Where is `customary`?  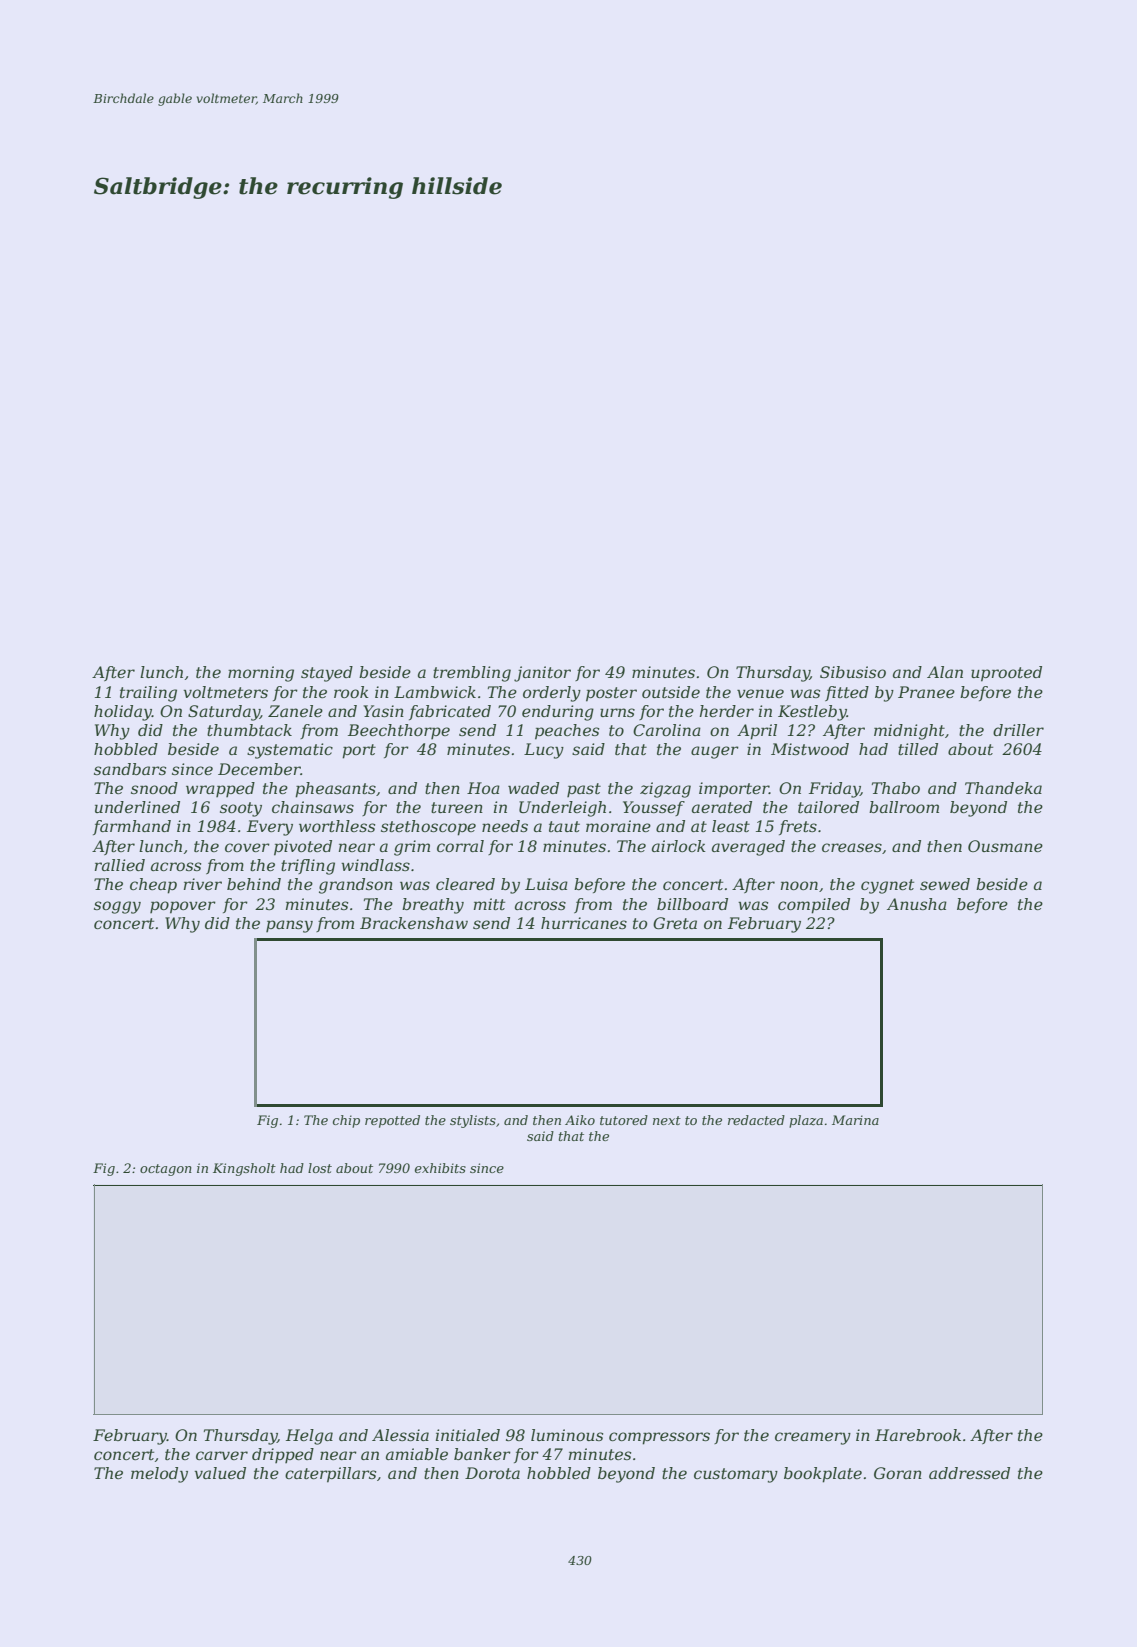 customary is located at coordinates (736, 1475).
